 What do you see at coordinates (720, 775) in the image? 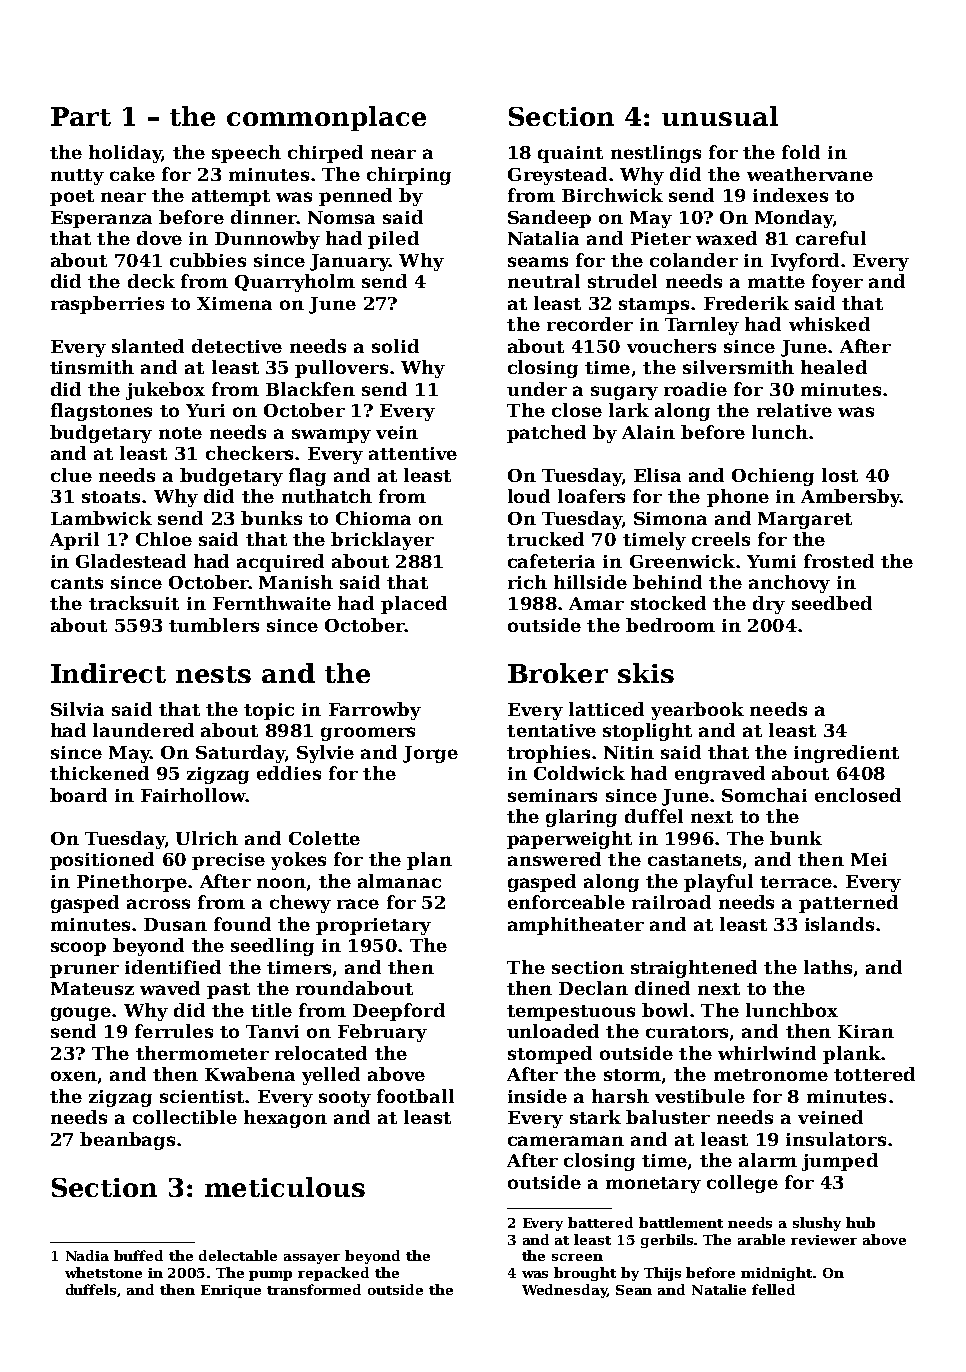
I see `engraved` at bounding box center [720, 775].
